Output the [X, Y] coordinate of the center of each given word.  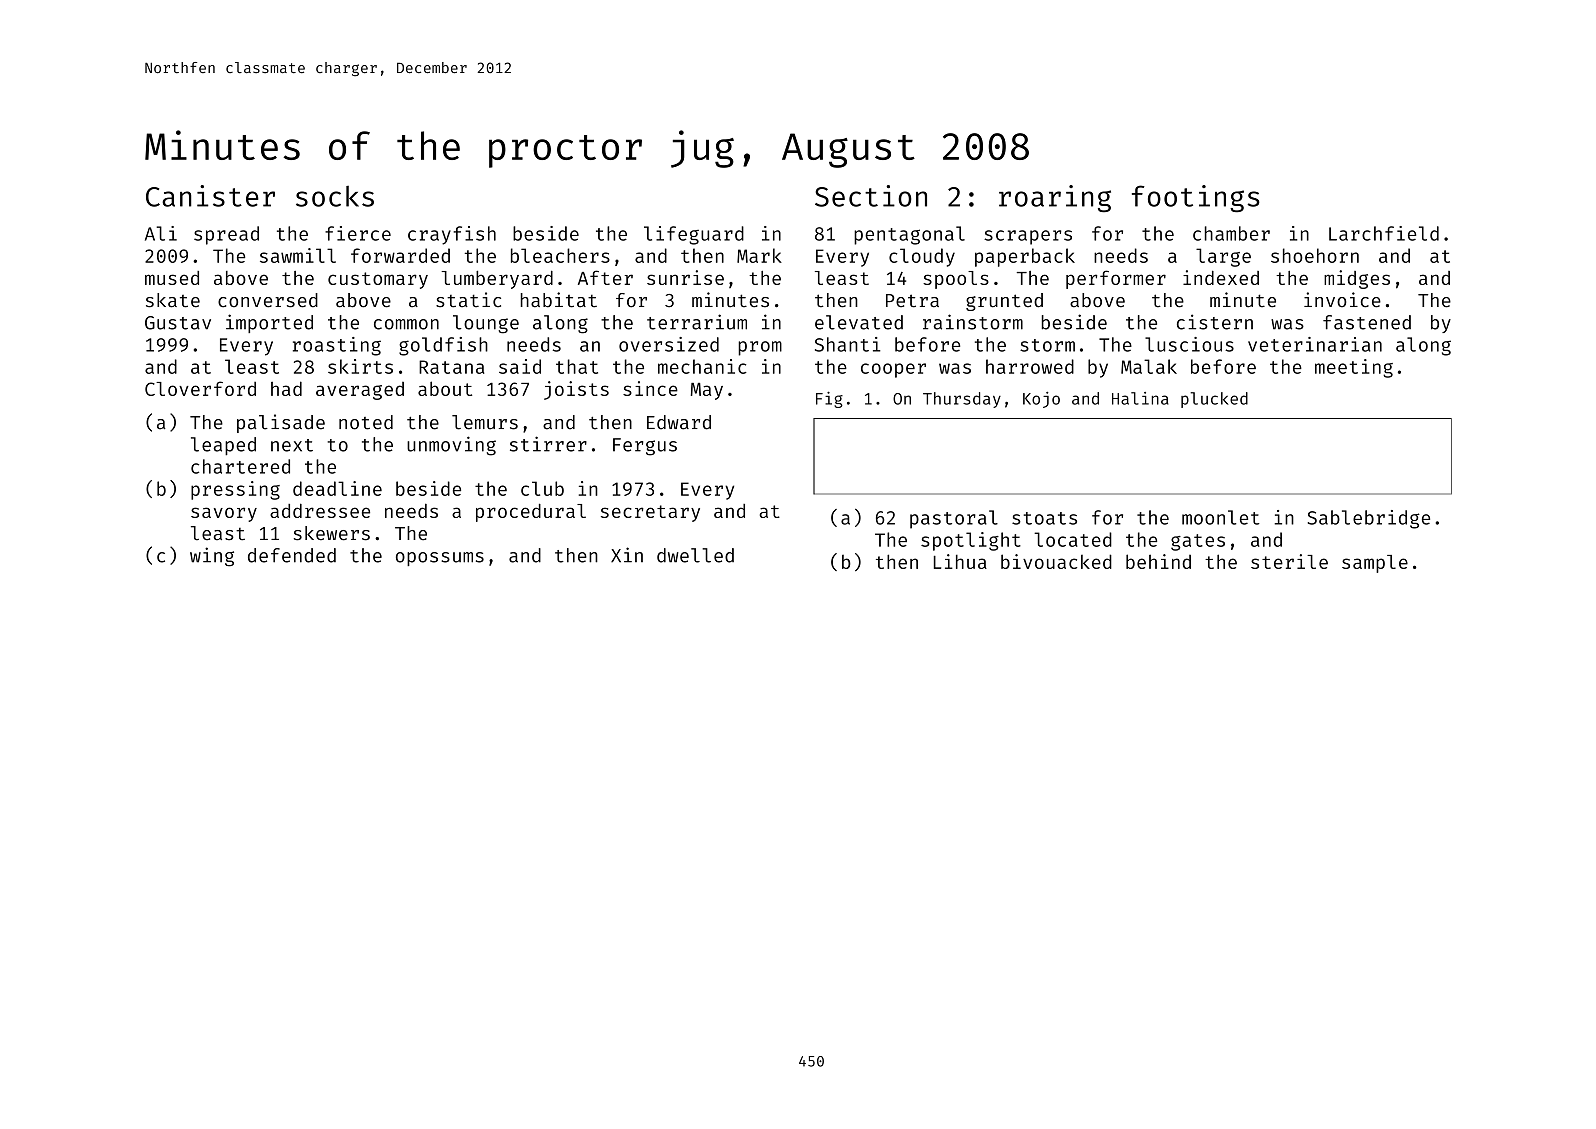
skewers [332, 533]
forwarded [400, 255]
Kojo [1041, 400]
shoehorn [1315, 255]
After [605, 277]
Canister [210, 196]
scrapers [1028, 237]
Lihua [960, 561]
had [286, 388]
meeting [1354, 368]
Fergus [645, 447]
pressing [235, 490]
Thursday [962, 400]
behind [1158, 561]
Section [871, 196]
